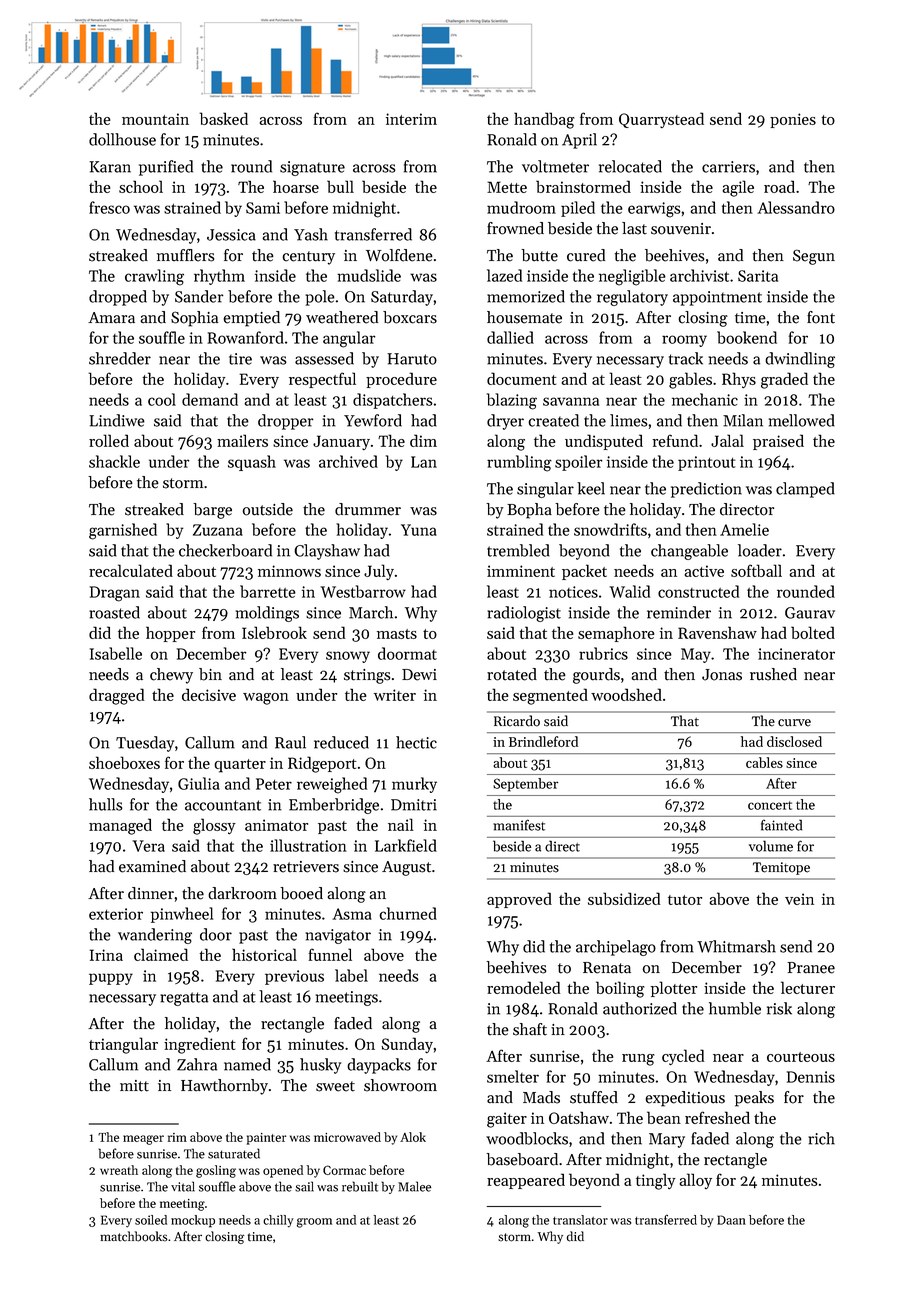  I want to click on Jonas, so click(722, 675).
